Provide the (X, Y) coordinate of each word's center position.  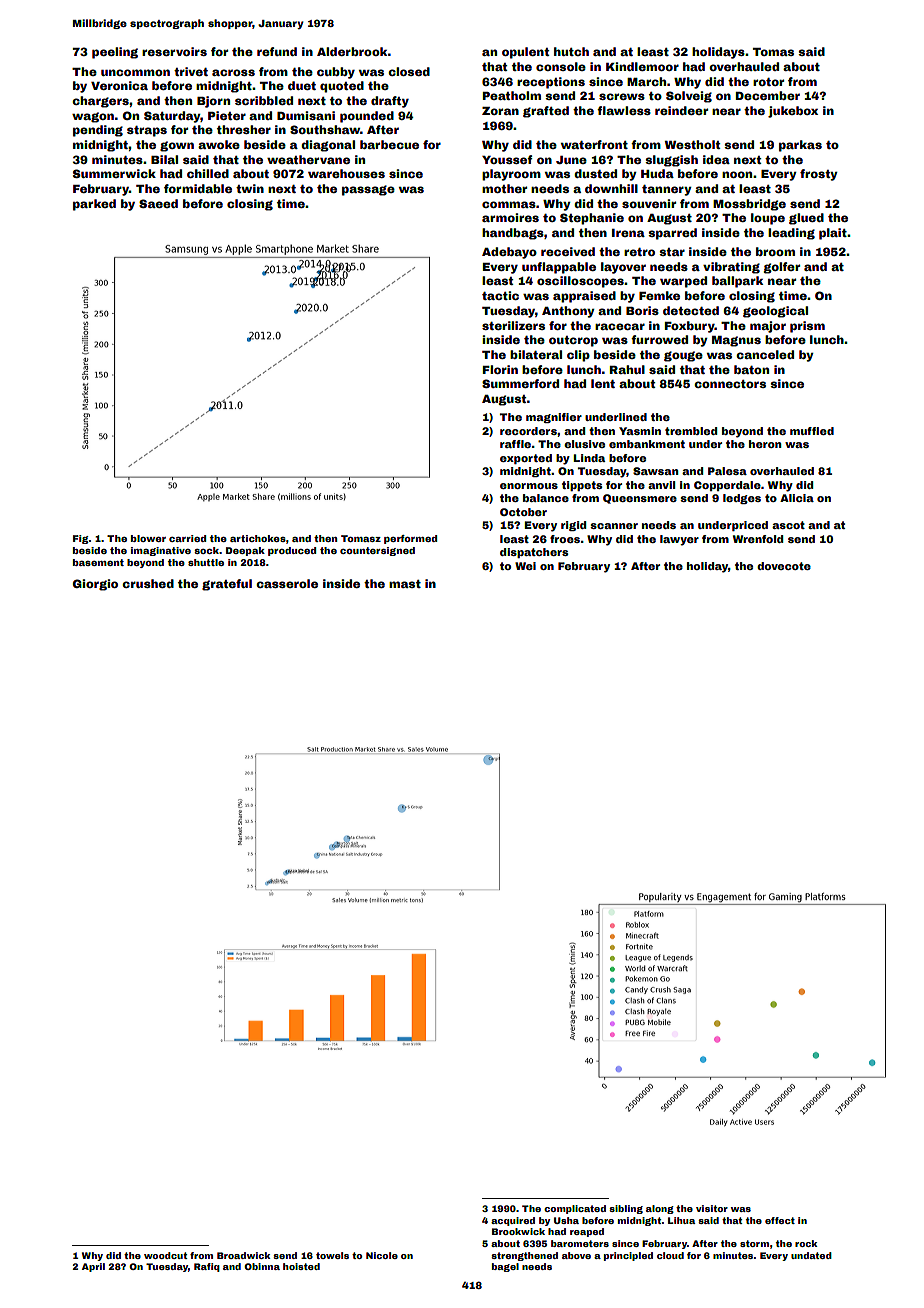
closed (409, 71)
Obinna (262, 1266)
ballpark (737, 282)
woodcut (165, 1255)
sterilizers (513, 325)
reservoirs (174, 51)
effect (780, 1220)
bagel (505, 1267)
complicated (575, 1209)
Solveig (689, 97)
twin (250, 188)
